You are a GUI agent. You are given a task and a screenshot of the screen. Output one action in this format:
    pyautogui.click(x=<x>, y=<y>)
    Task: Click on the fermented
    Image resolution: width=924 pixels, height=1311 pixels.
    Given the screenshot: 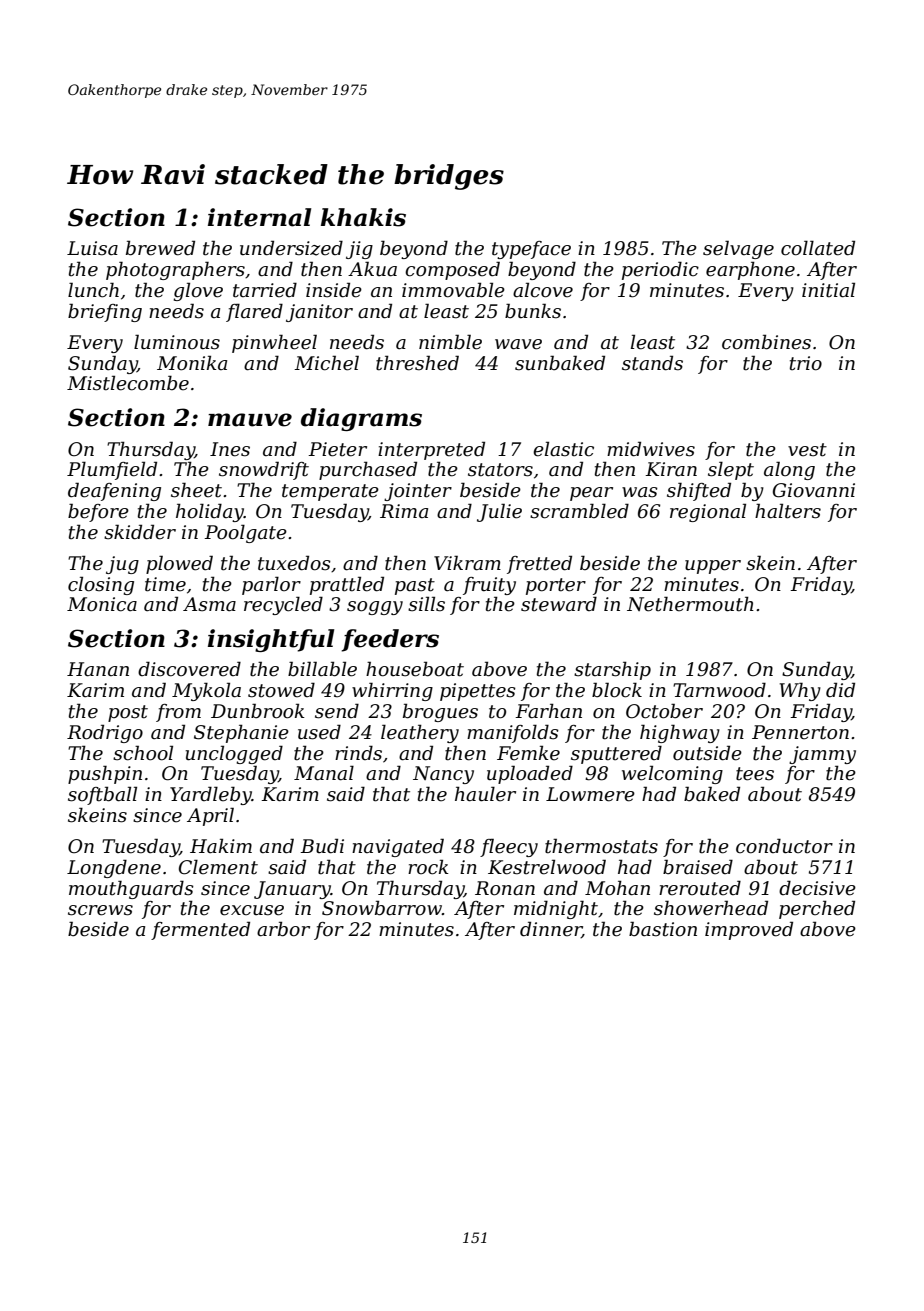 What is the action you would take?
    pyautogui.click(x=200, y=930)
